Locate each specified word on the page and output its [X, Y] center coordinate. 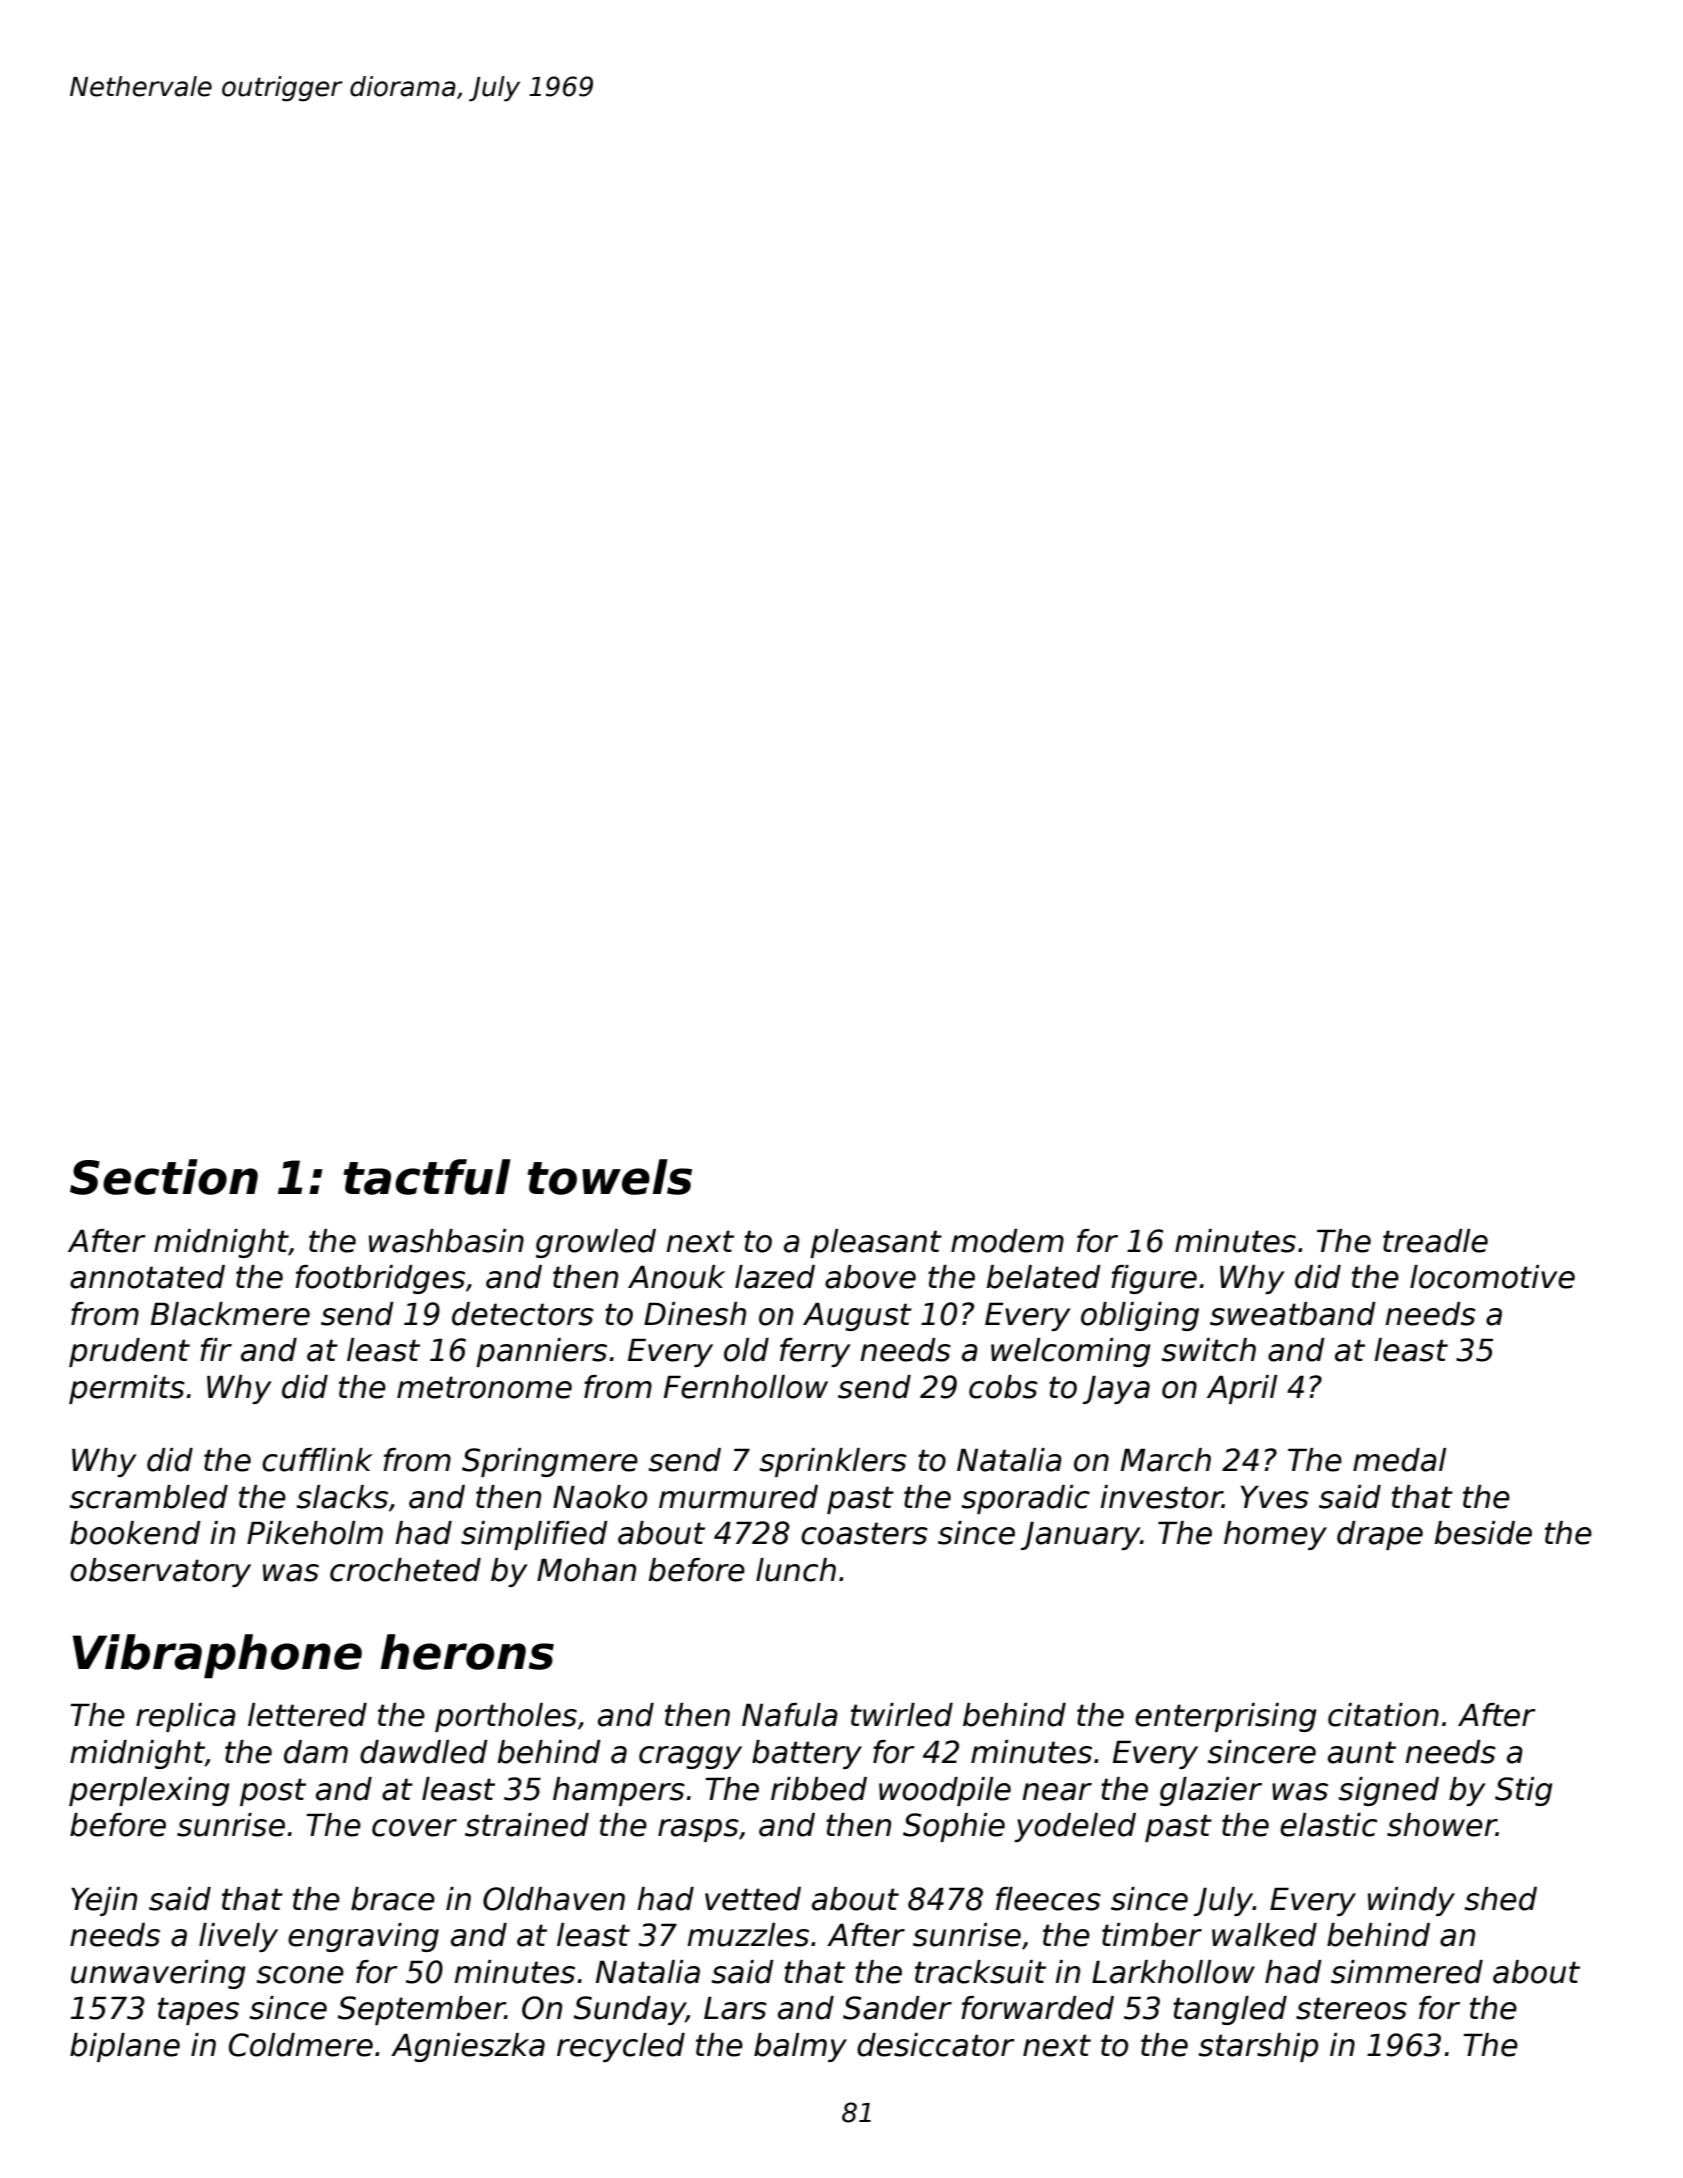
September [421, 2010]
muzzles [748, 1935]
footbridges [380, 1279]
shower [1442, 1825]
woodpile [945, 1791]
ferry [815, 1352]
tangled [1230, 2010]
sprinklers [833, 1462]
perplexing [149, 1791]
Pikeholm [315, 1533]
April [1242, 1389]
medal [1399, 1460]
